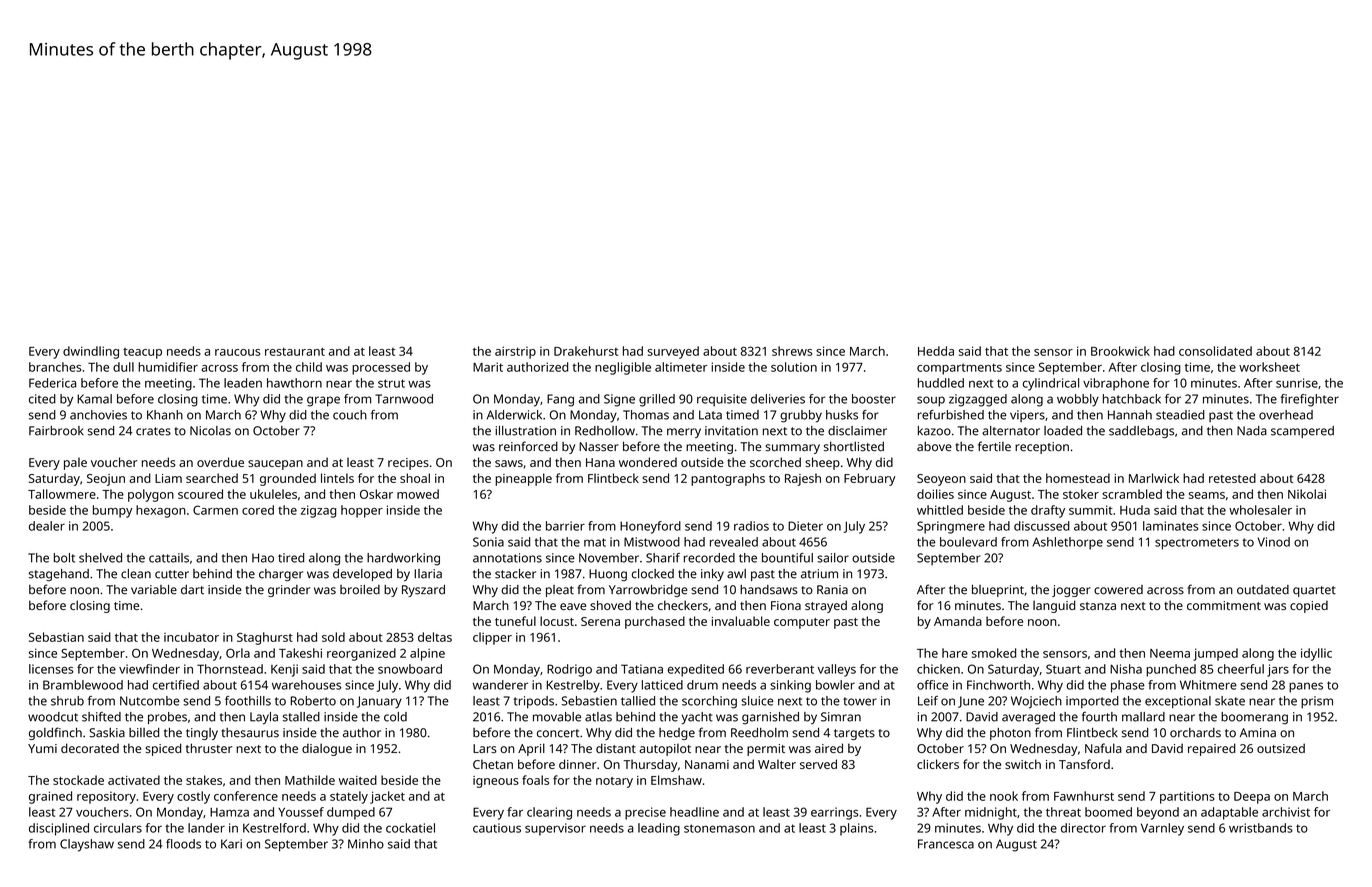 Image resolution: width=1372 pixels, height=887 pixels. What do you see at coordinates (1120, 351) in the screenshot?
I see `Brookwick` at bounding box center [1120, 351].
